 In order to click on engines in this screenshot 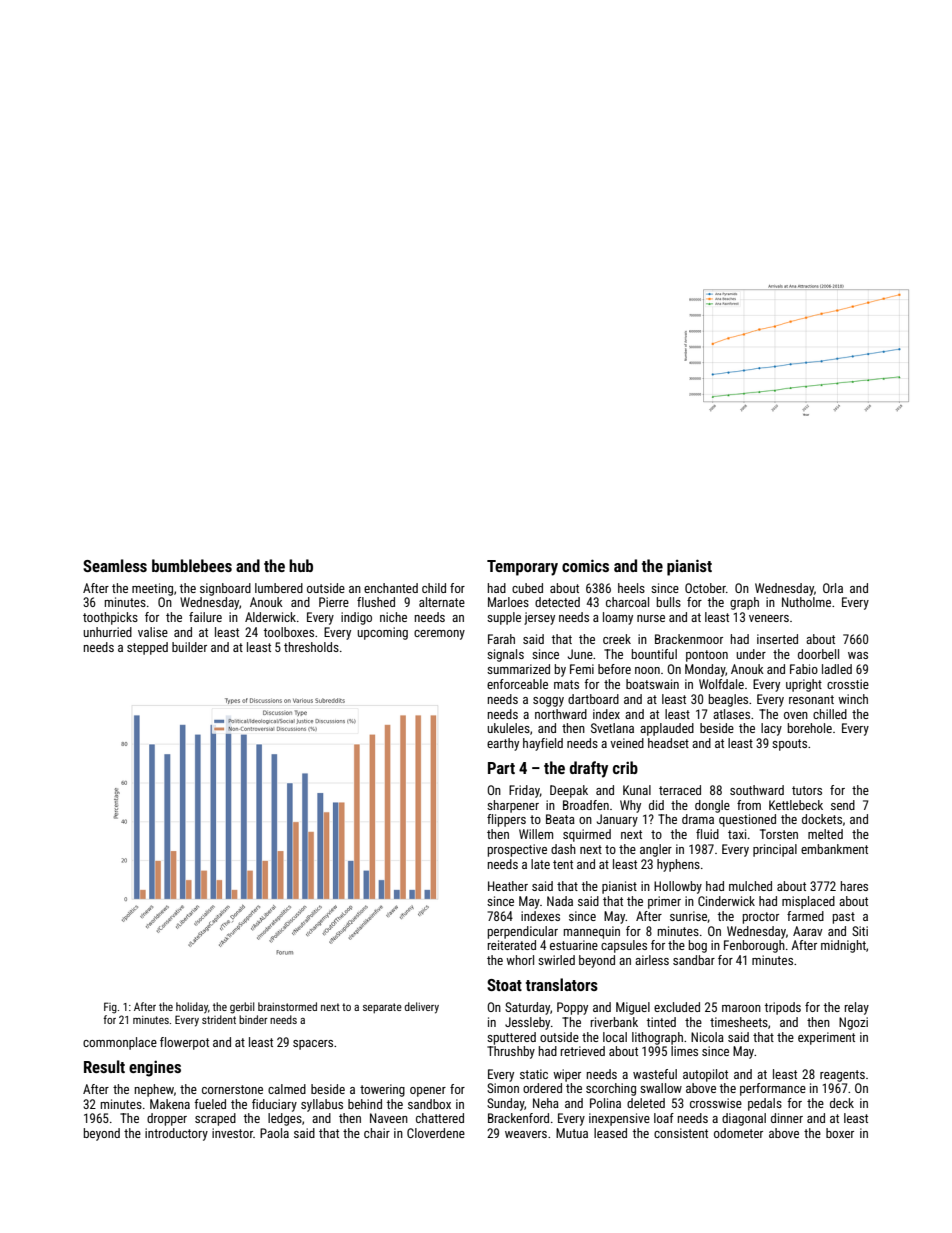, I will do `click(155, 1068)`.
